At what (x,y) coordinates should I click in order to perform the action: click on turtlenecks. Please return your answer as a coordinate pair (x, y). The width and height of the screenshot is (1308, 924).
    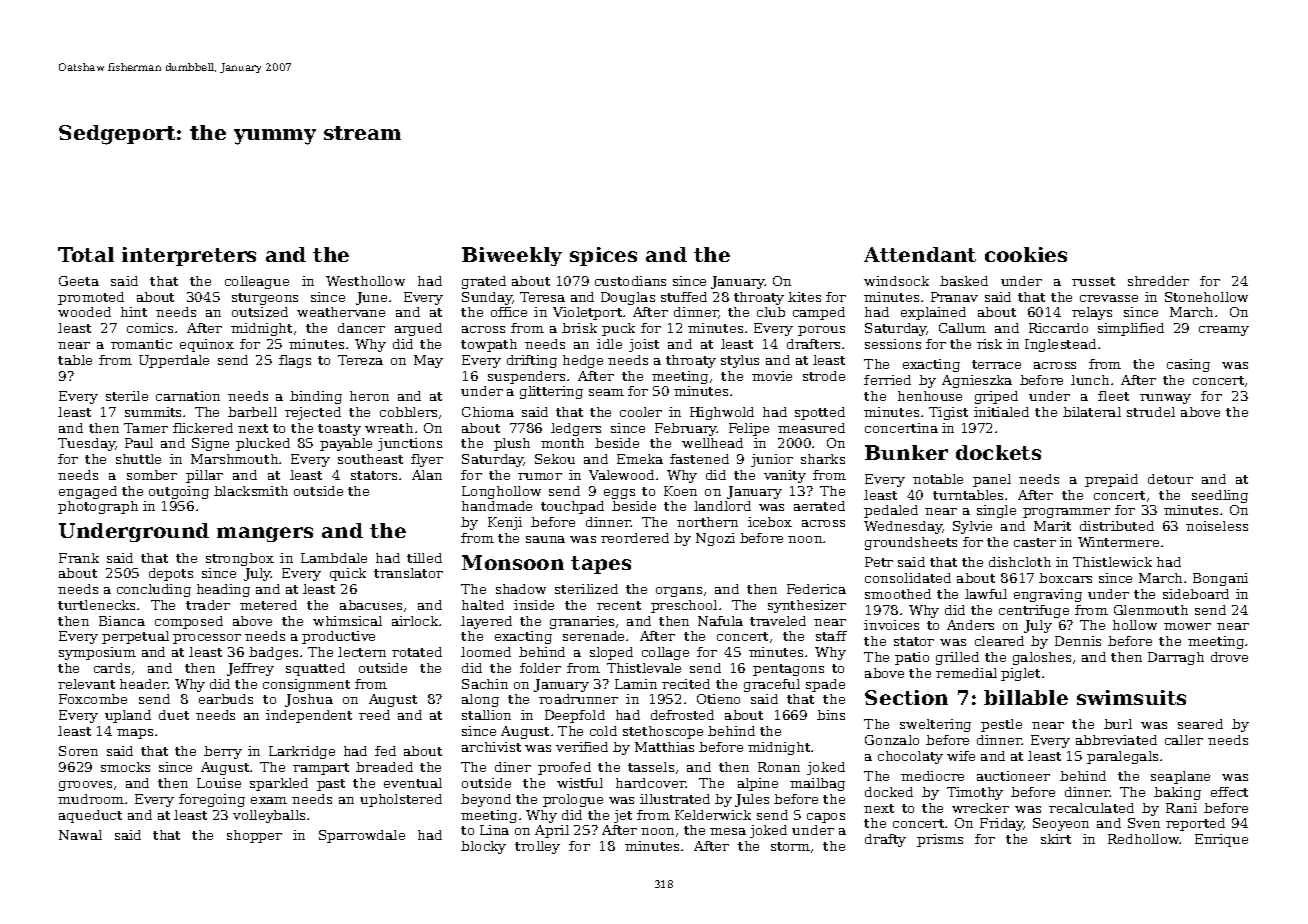
    Looking at the image, I should click on (96, 605).
